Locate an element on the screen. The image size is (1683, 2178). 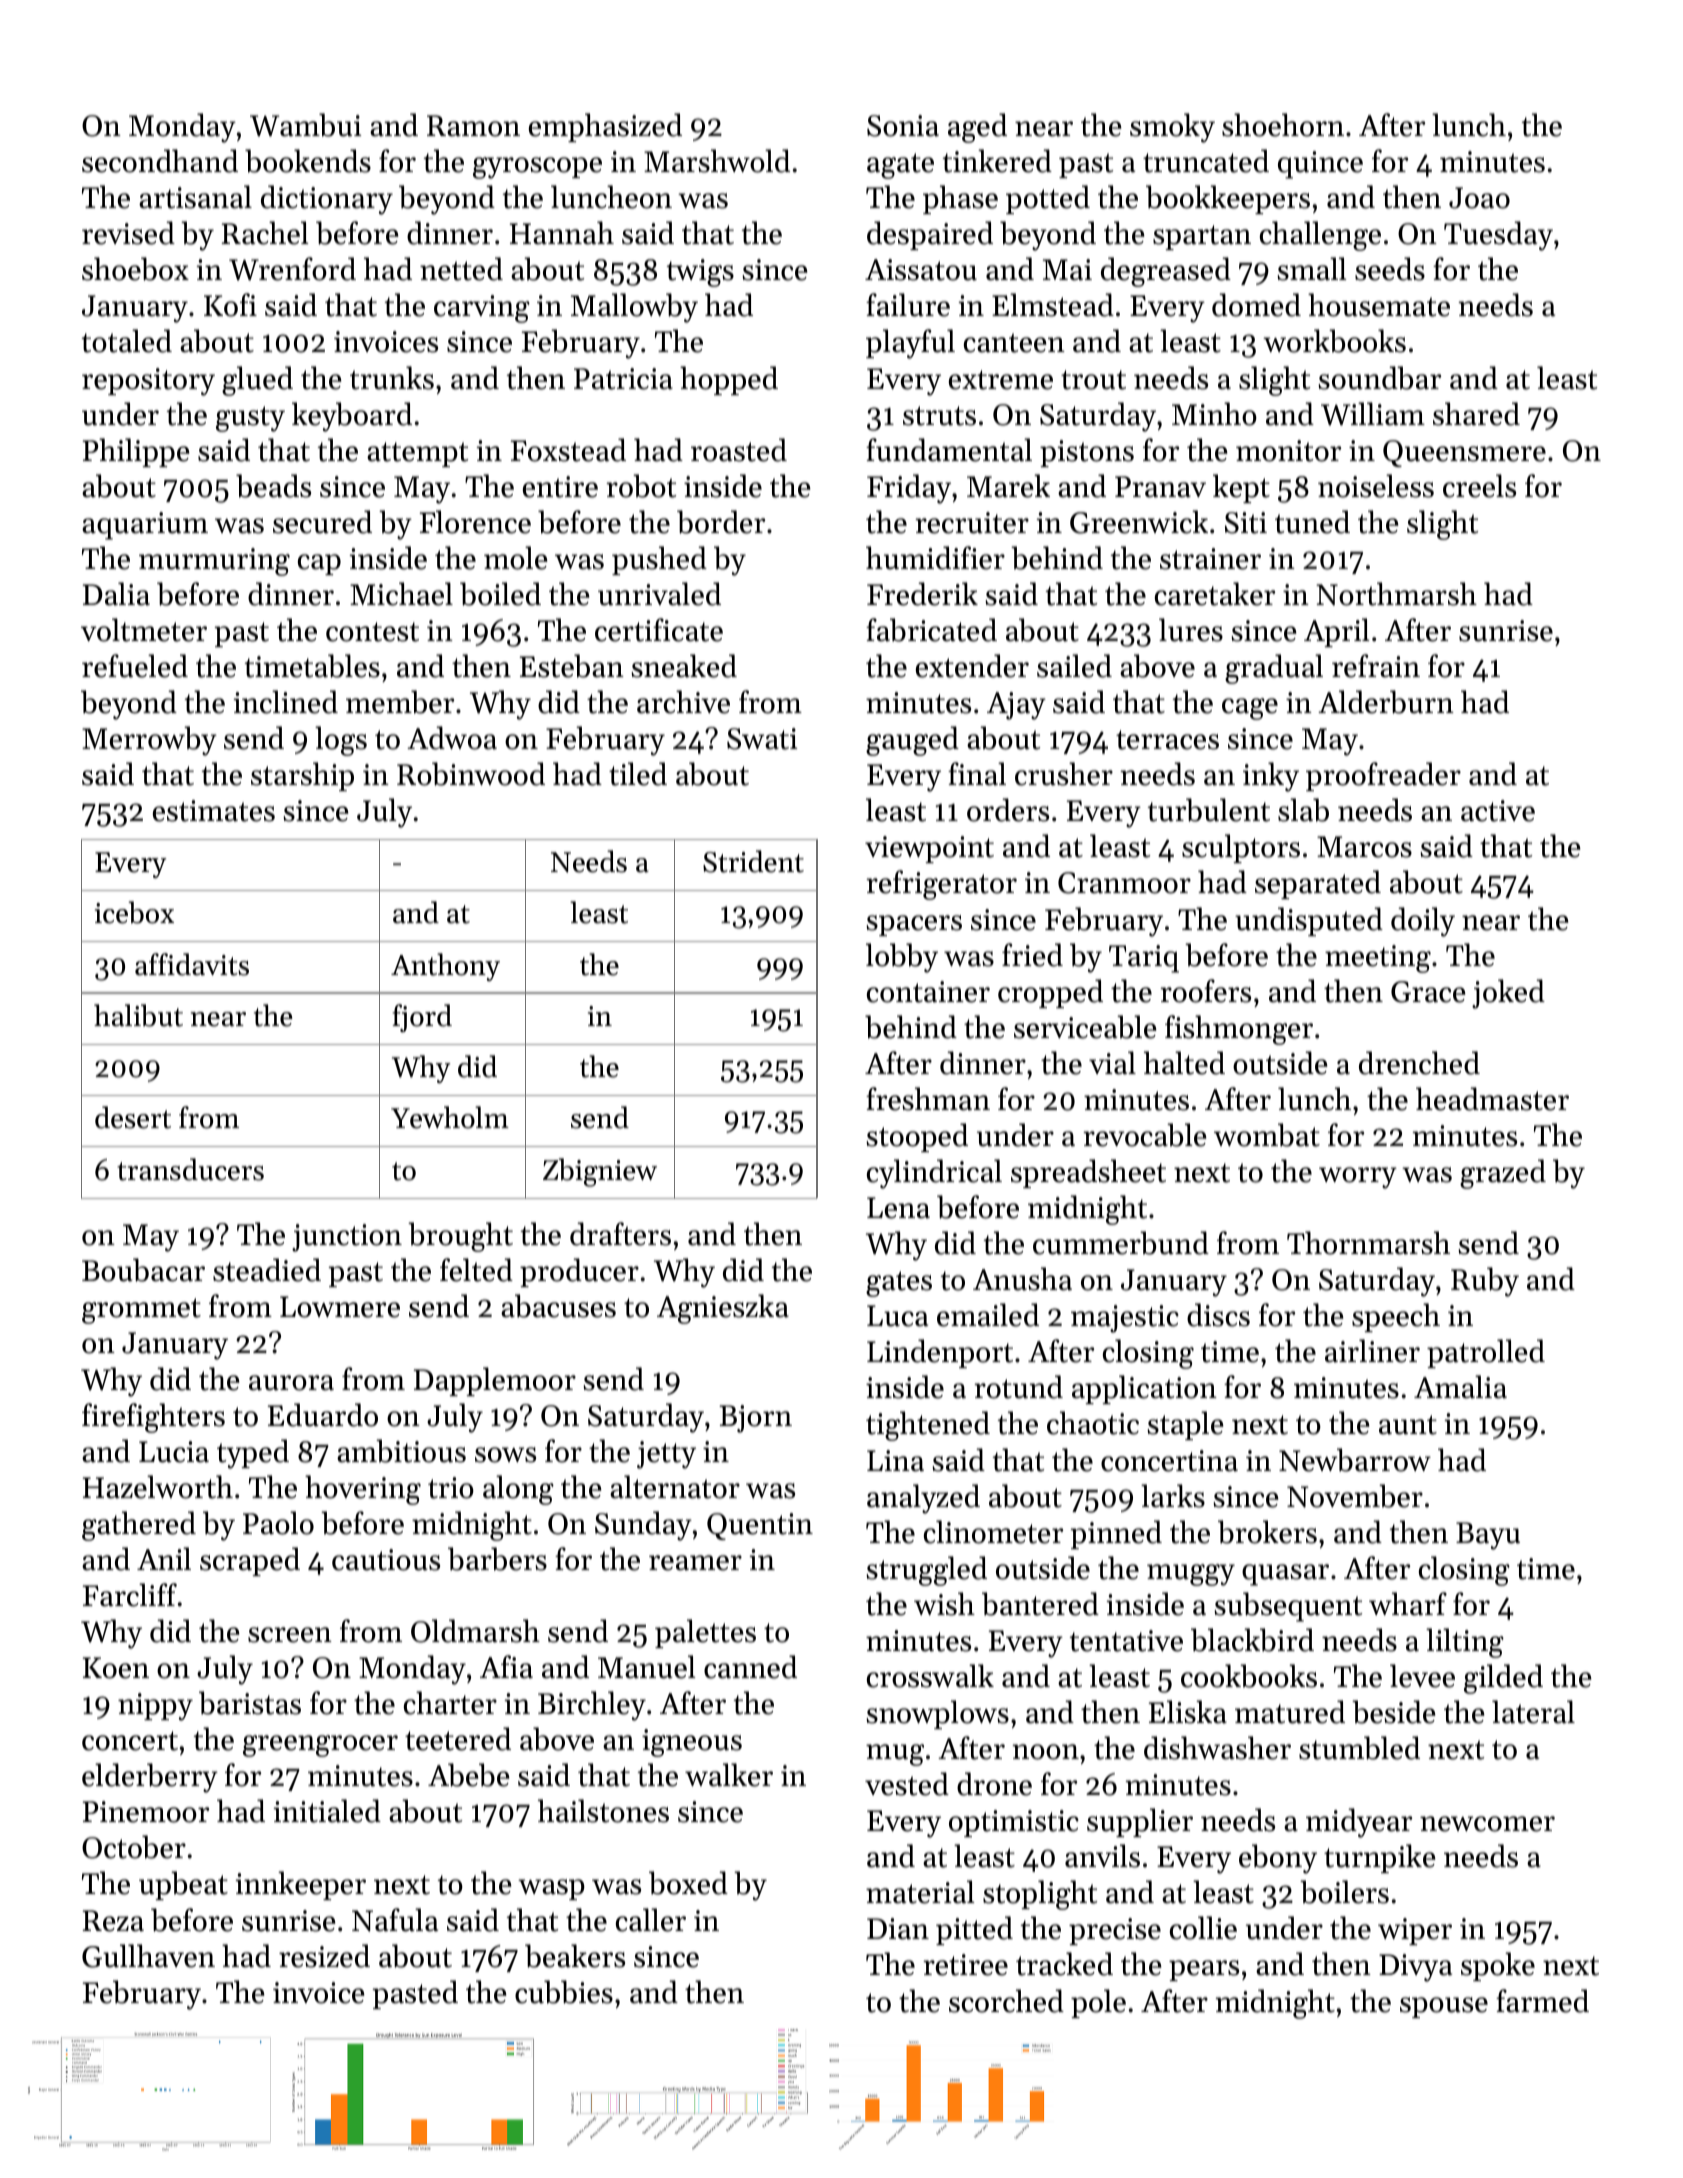
reamer is located at coordinates (695, 1563).
